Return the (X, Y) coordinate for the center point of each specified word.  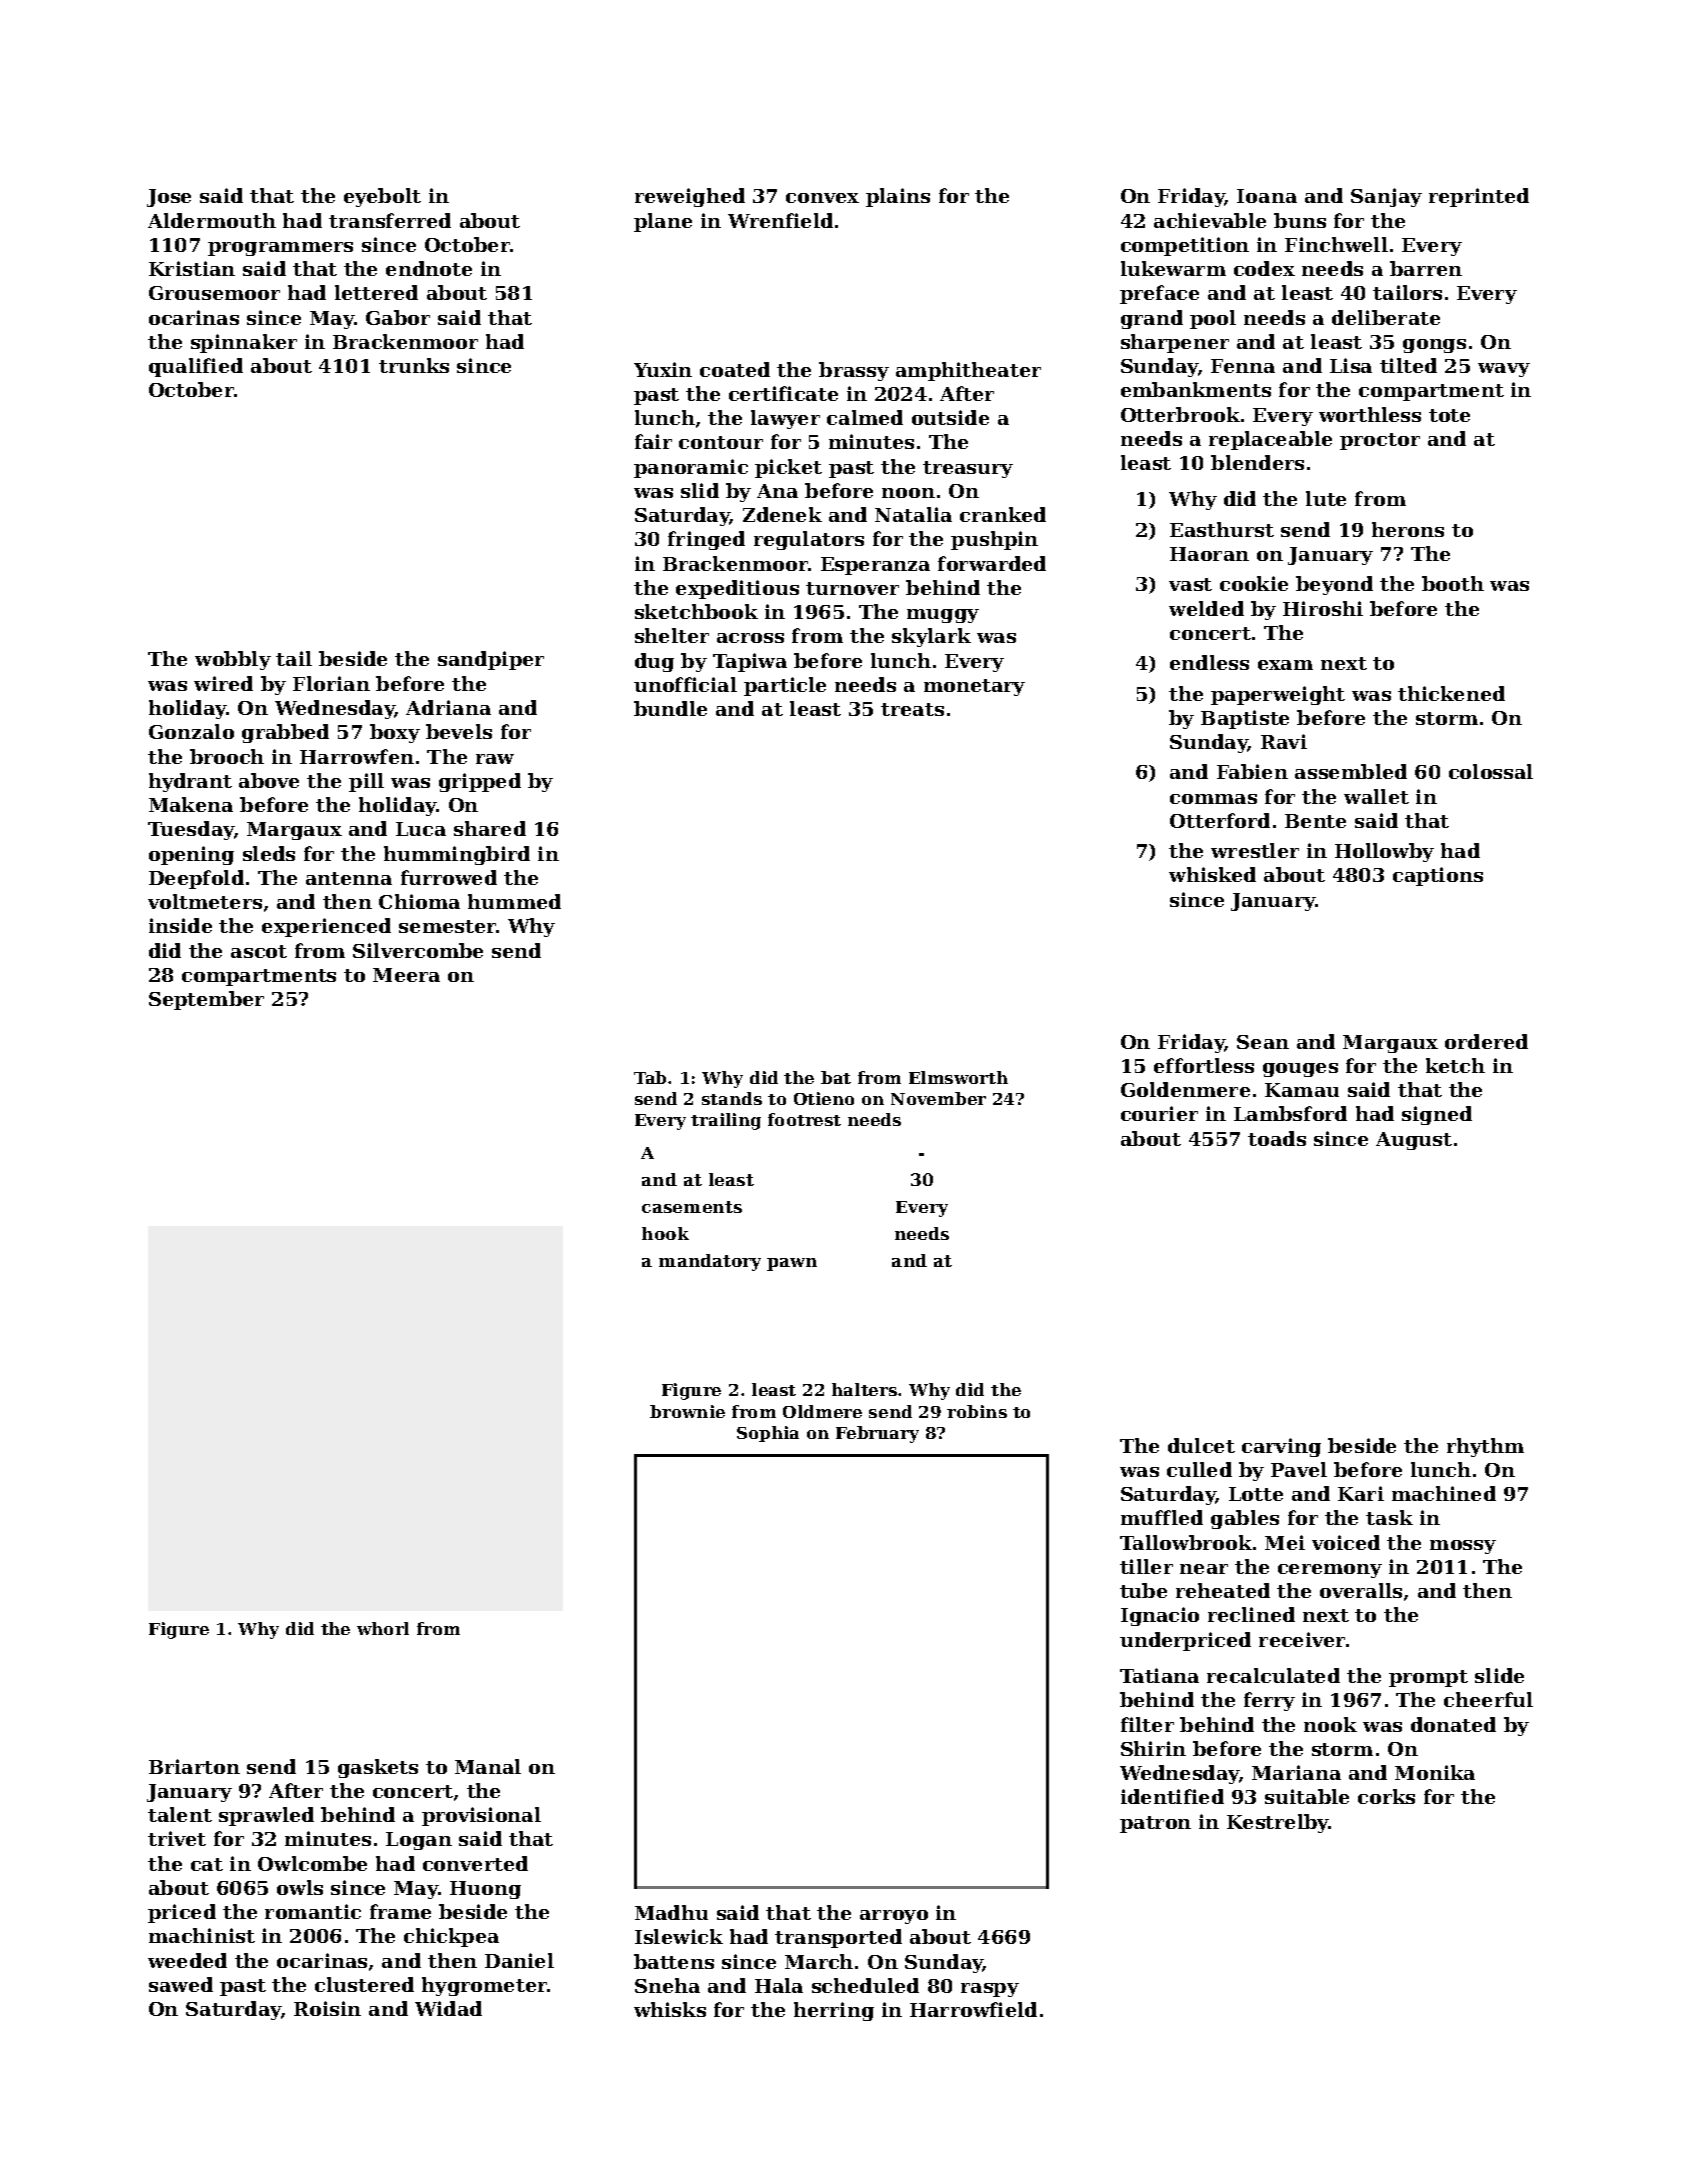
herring (834, 2011)
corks (1386, 1796)
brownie (687, 1411)
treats (912, 709)
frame (400, 1911)
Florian (331, 683)
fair (653, 441)
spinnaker (244, 343)
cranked (1003, 514)
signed (1437, 1115)
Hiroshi (1323, 608)
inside (180, 925)
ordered (1486, 1041)
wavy (1504, 370)
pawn (792, 1264)
